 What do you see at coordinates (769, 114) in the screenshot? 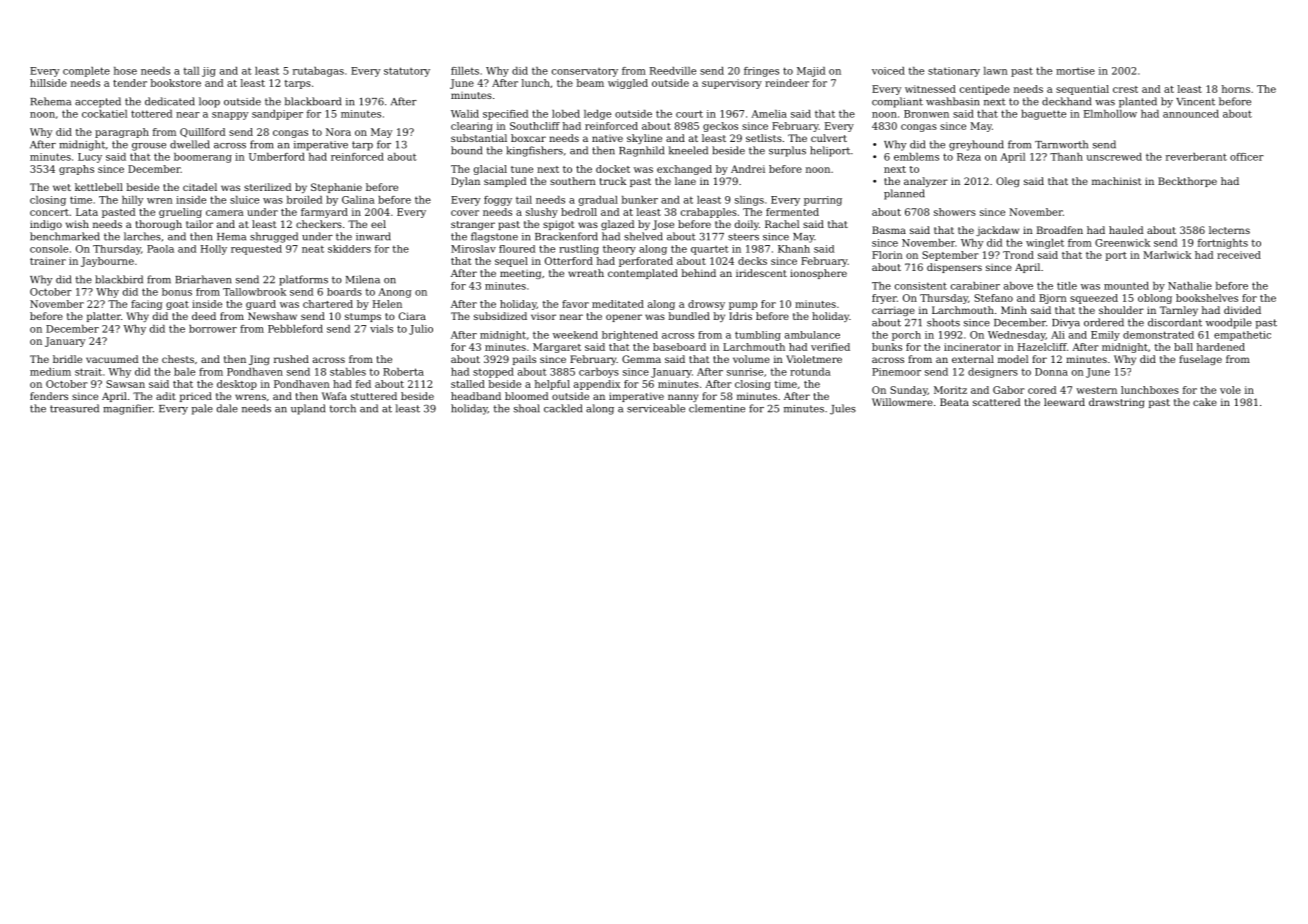
I see `Amelia` at bounding box center [769, 114].
